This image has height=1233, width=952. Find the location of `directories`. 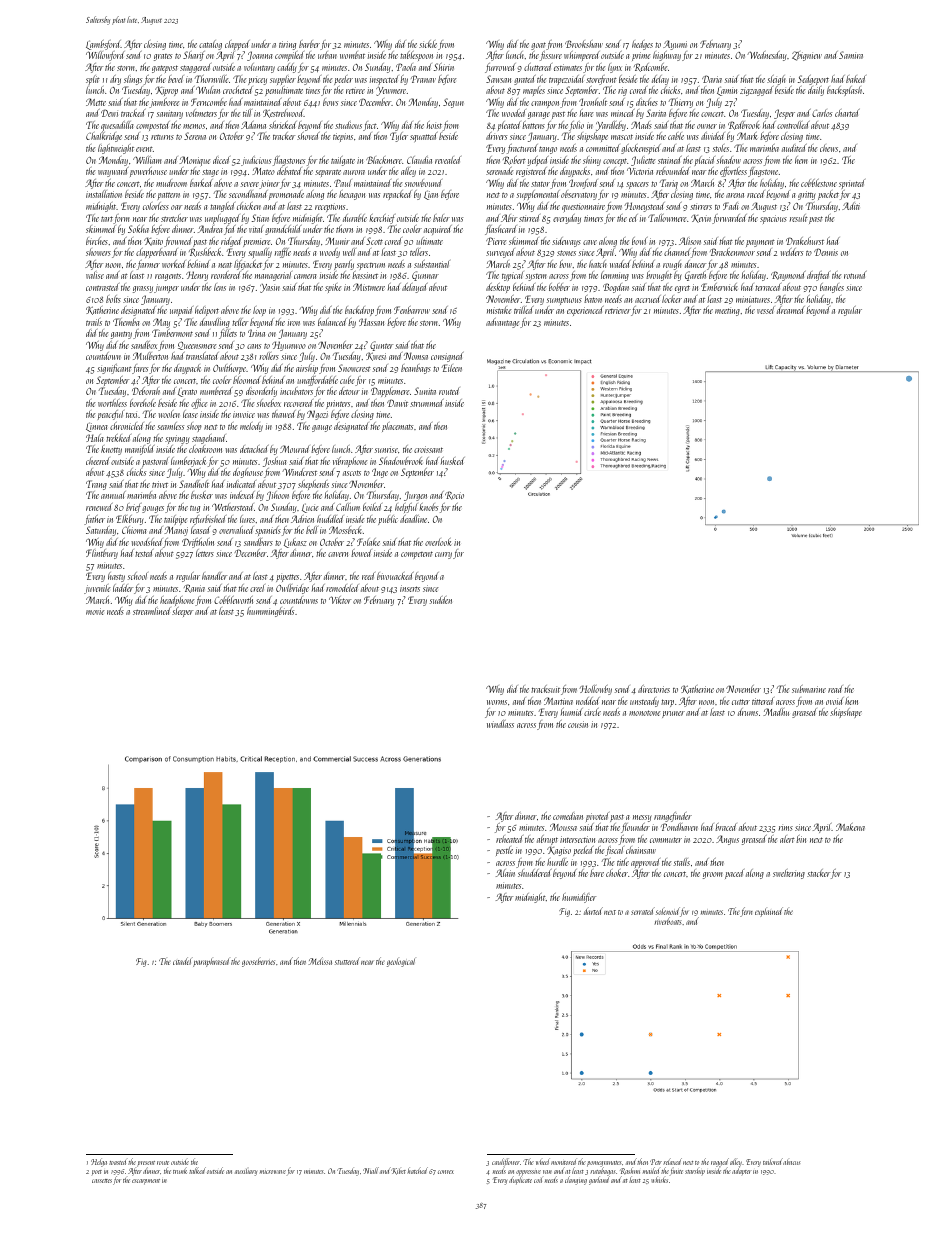

directories is located at coordinates (654, 689).
